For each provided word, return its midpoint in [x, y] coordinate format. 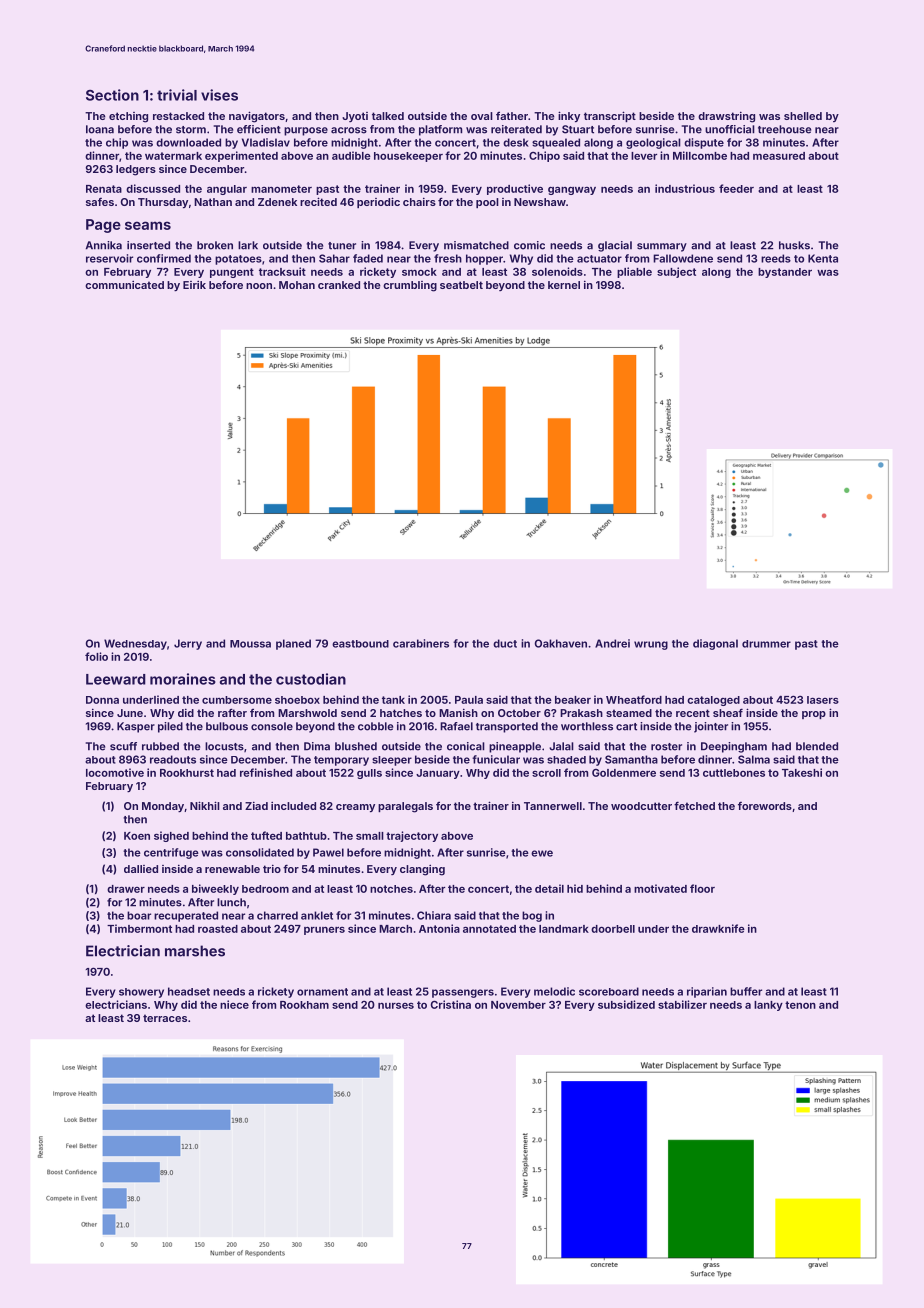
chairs [419, 202]
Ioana [100, 129]
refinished [266, 772]
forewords [765, 806]
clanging [422, 870]
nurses [396, 1006]
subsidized [626, 1004]
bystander [785, 273]
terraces [165, 1018]
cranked [339, 285]
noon [259, 286]
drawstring [726, 117]
